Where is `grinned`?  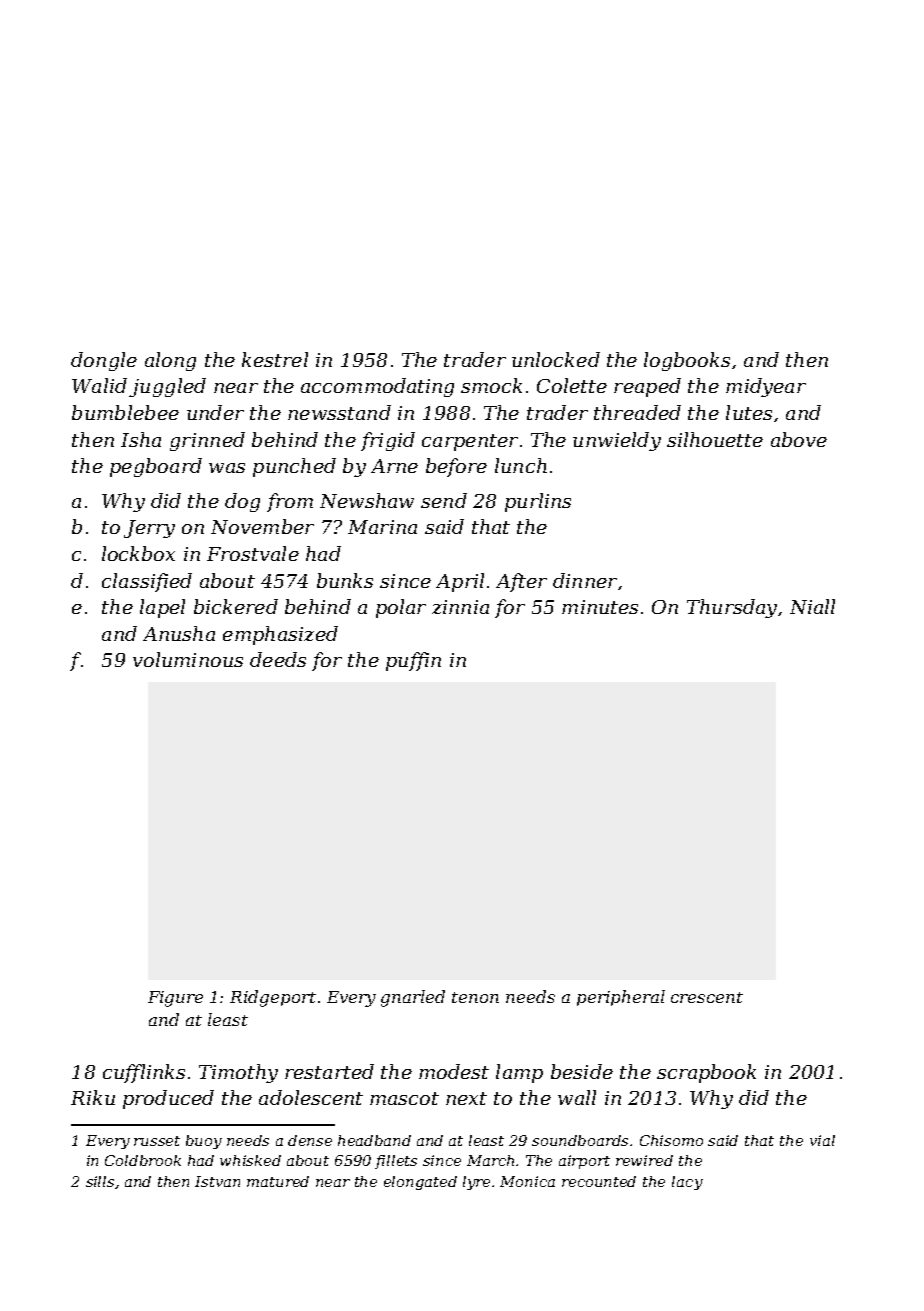 grinned is located at coordinates (207, 441).
